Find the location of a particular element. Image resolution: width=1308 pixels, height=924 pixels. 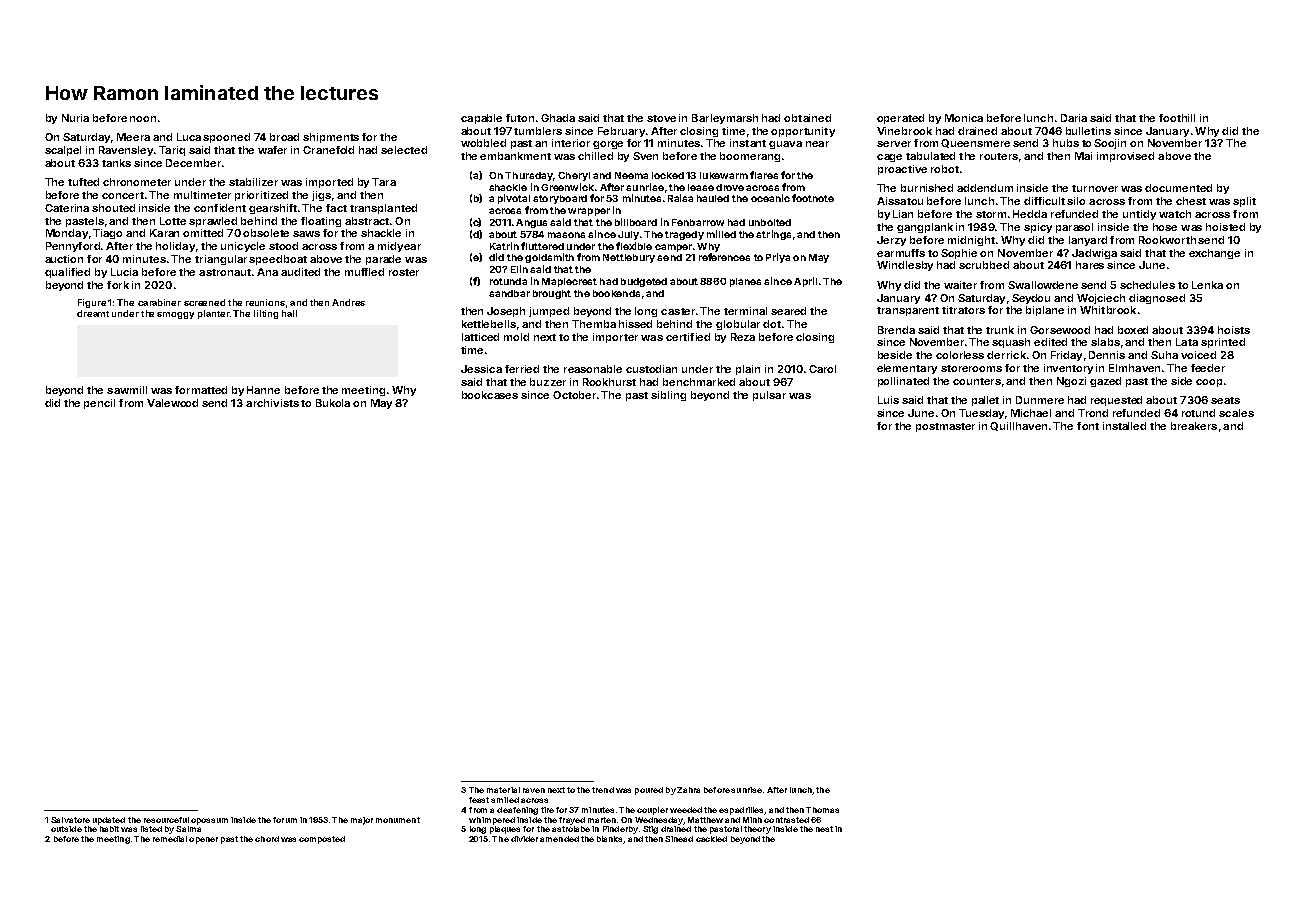

improvised is located at coordinates (1125, 157).
